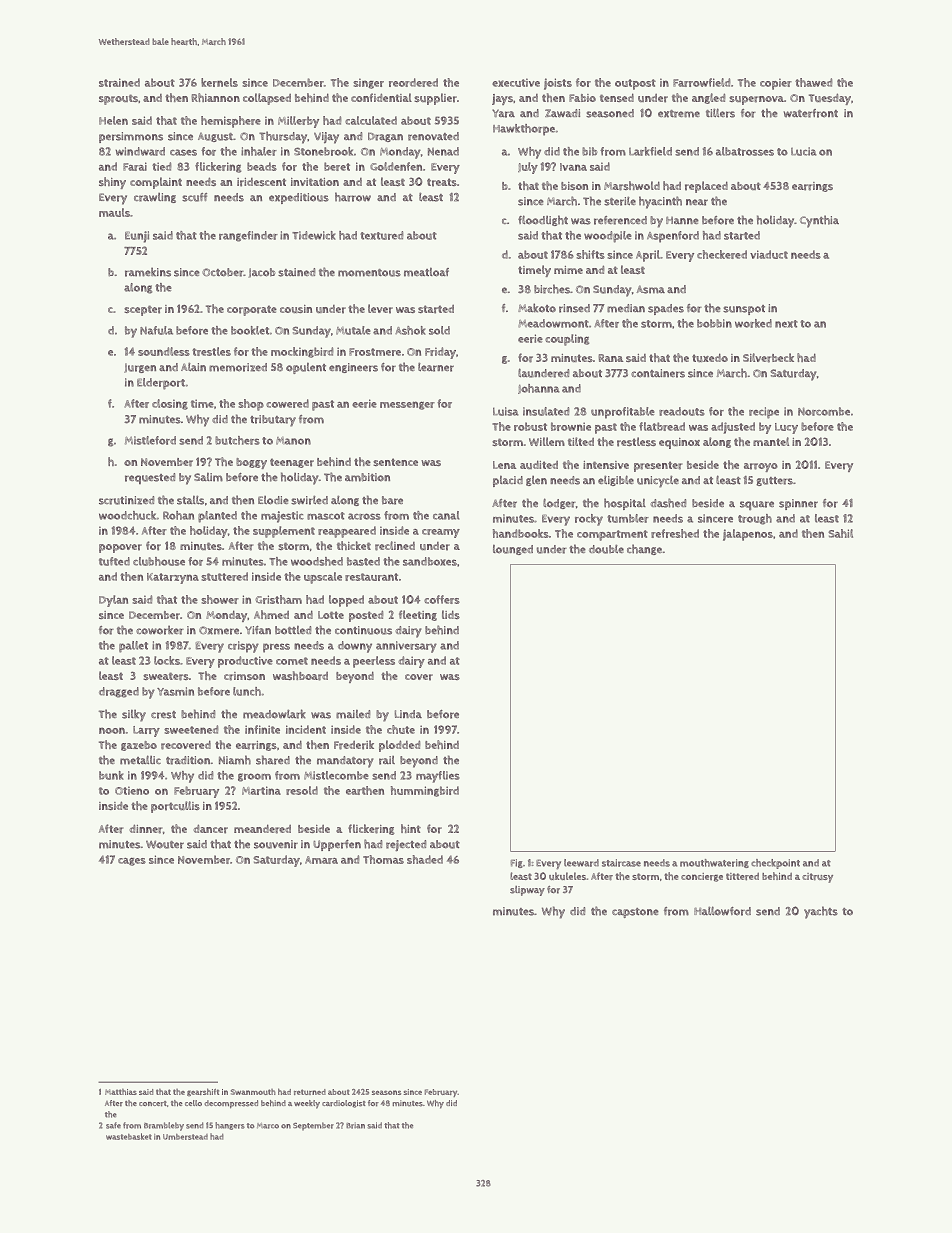  I want to click on ambition, so click(367, 477).
